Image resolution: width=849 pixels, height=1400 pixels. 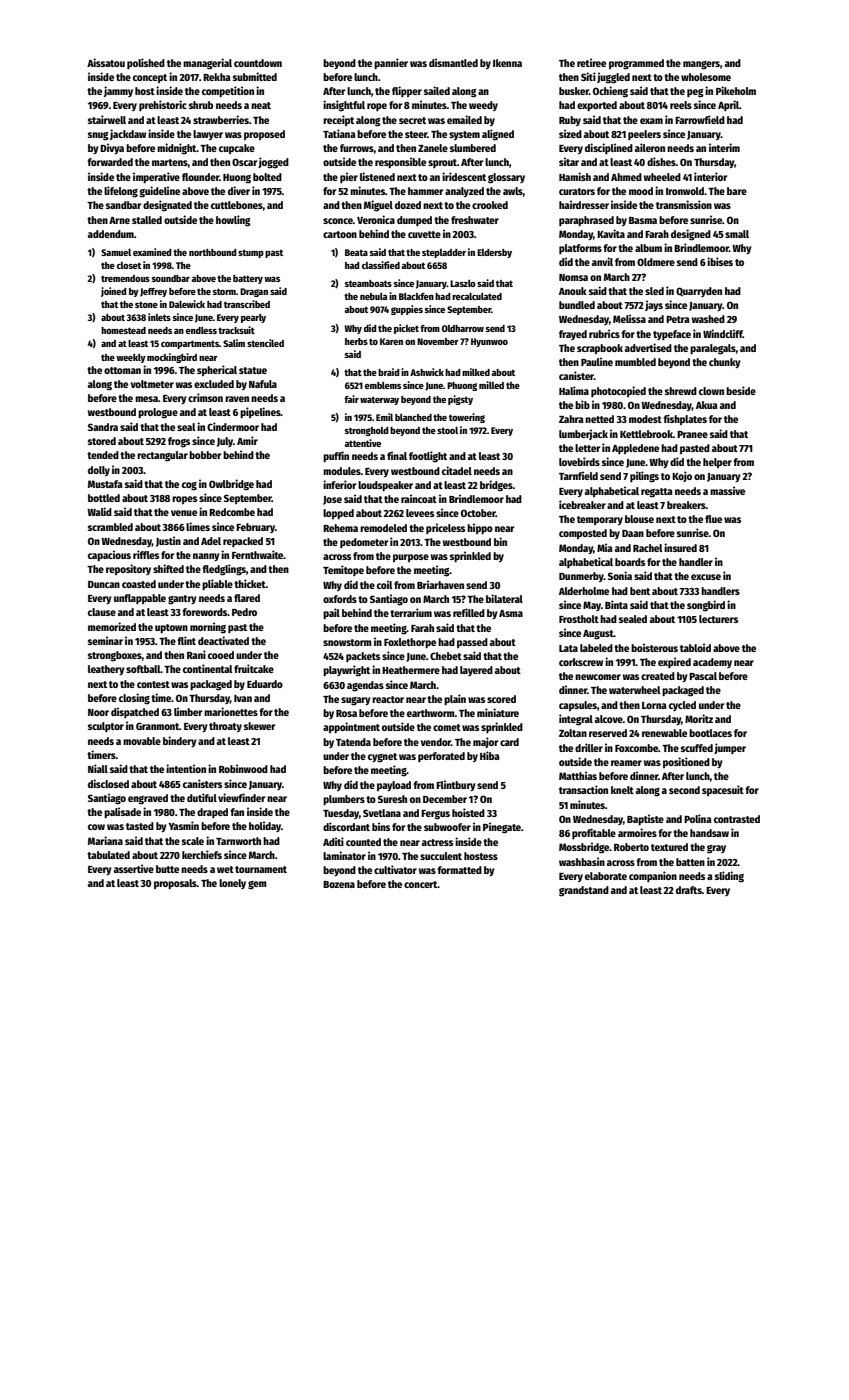 What do you see at coordinates (265, 826) in the document?
I see `holiday` at bounding box center [265, 826].
